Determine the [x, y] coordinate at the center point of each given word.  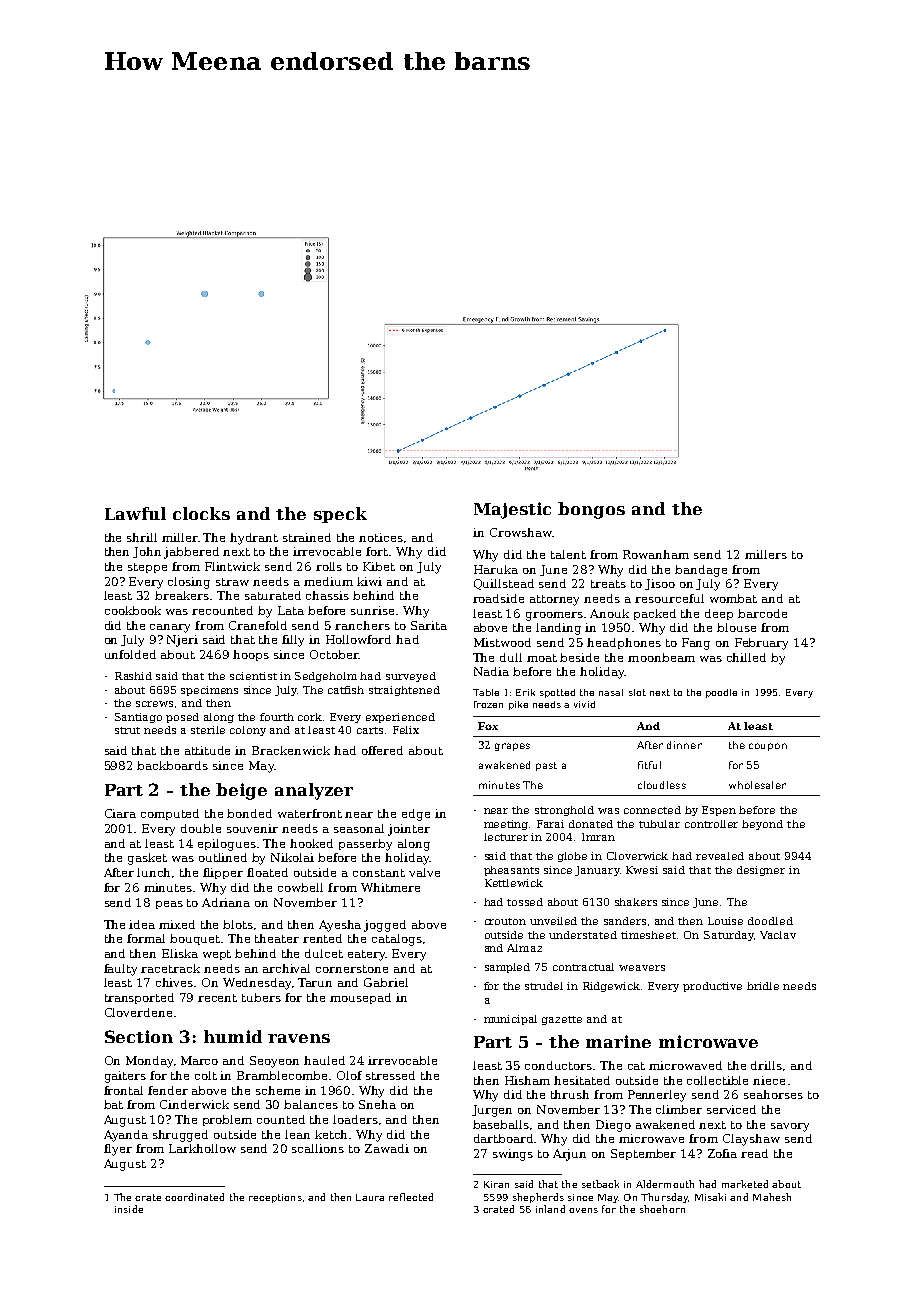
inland [550, 1209]
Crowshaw [521, 532]
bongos [591, 510]
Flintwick [232, 566]
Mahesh [772, 1197]
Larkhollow [202, 1148]
